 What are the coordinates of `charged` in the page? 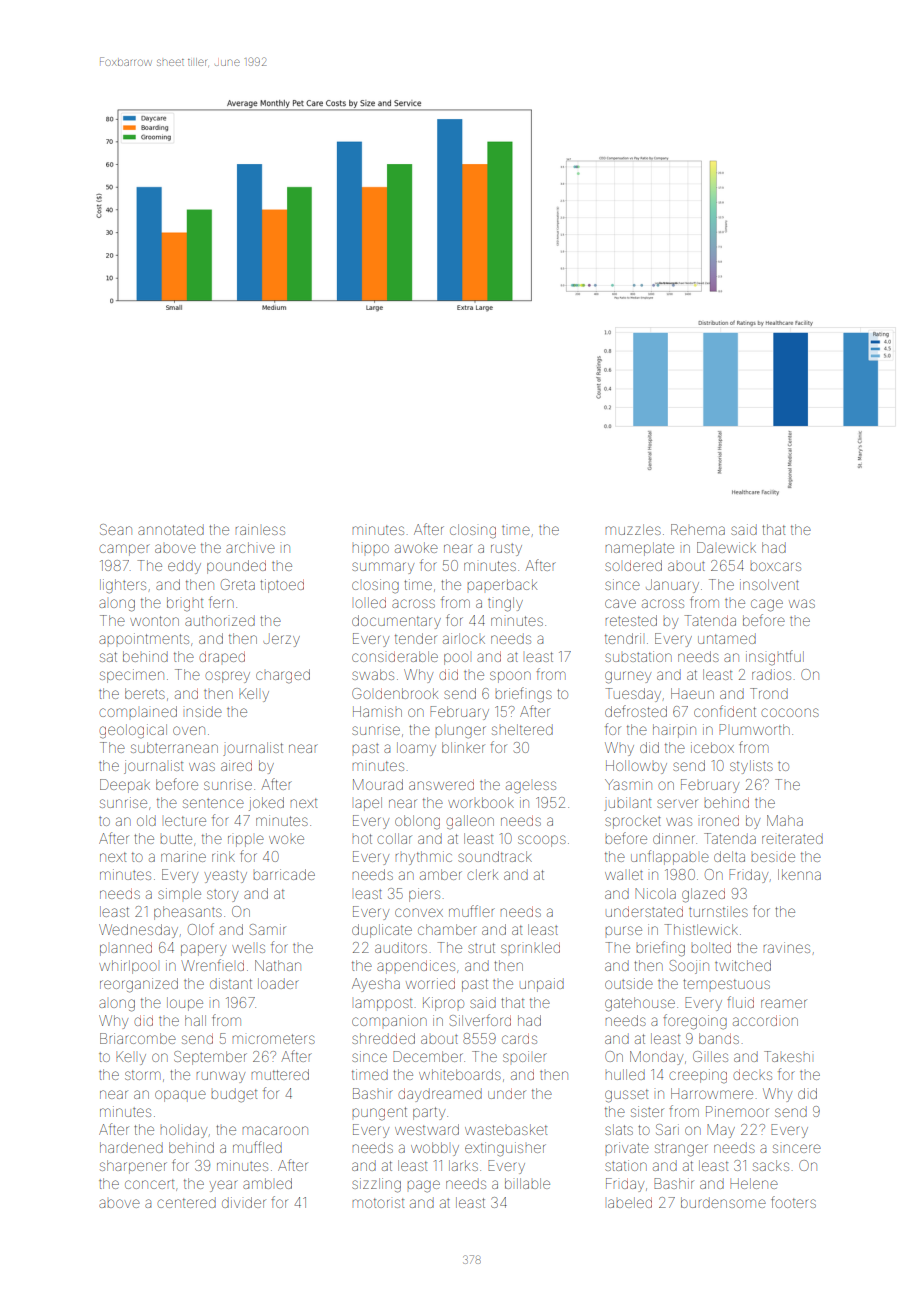 It's located at (283, 676).
